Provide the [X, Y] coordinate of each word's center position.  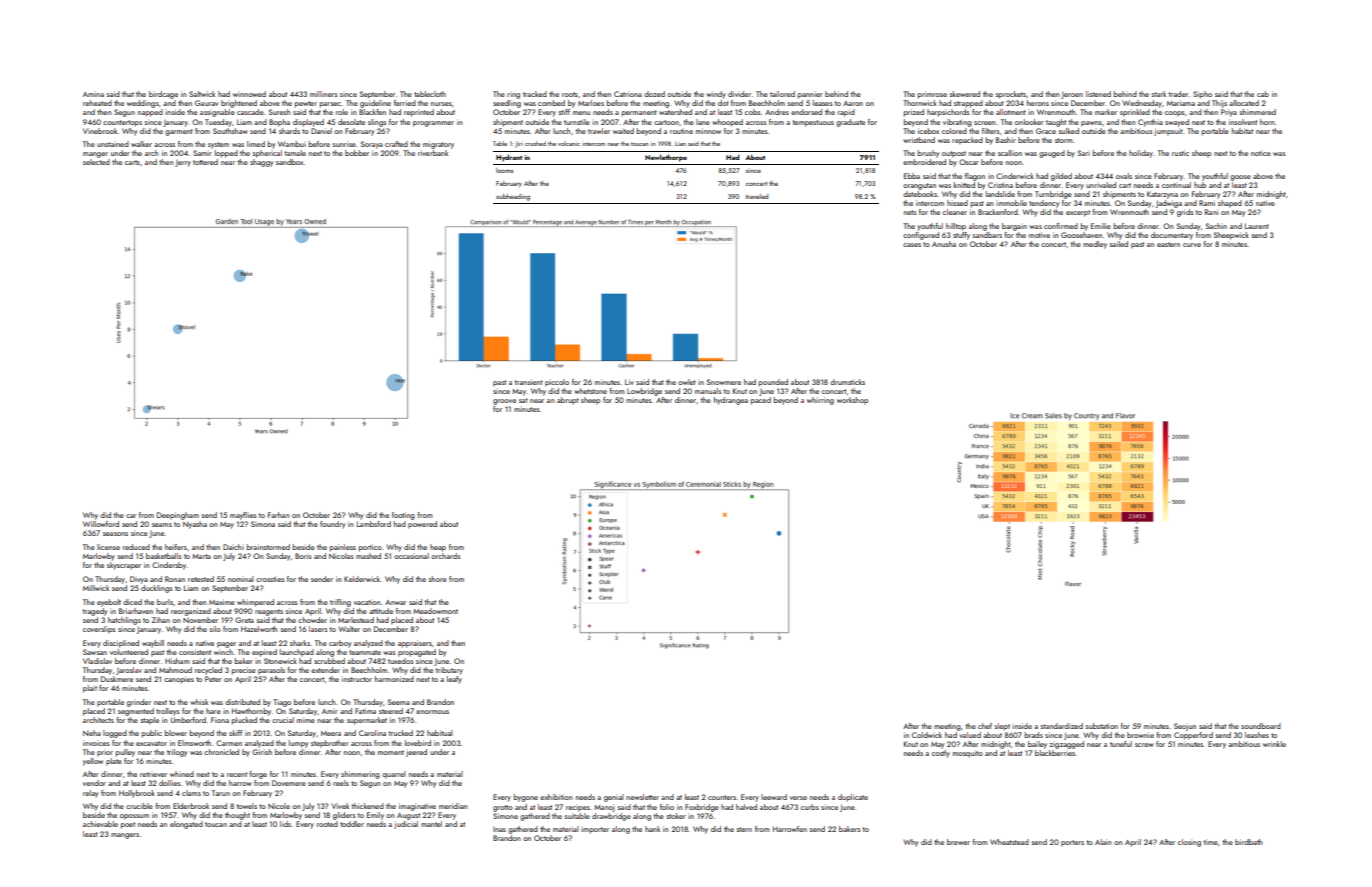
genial [614, 798]
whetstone [590, 391]
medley [1095, 245]
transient [529, 382]
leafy [454, 680]
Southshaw [230, 131]
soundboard [1261, 726]
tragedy [95, 612]
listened [1098, 94]
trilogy [177, 753]
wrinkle [1274, 744]
